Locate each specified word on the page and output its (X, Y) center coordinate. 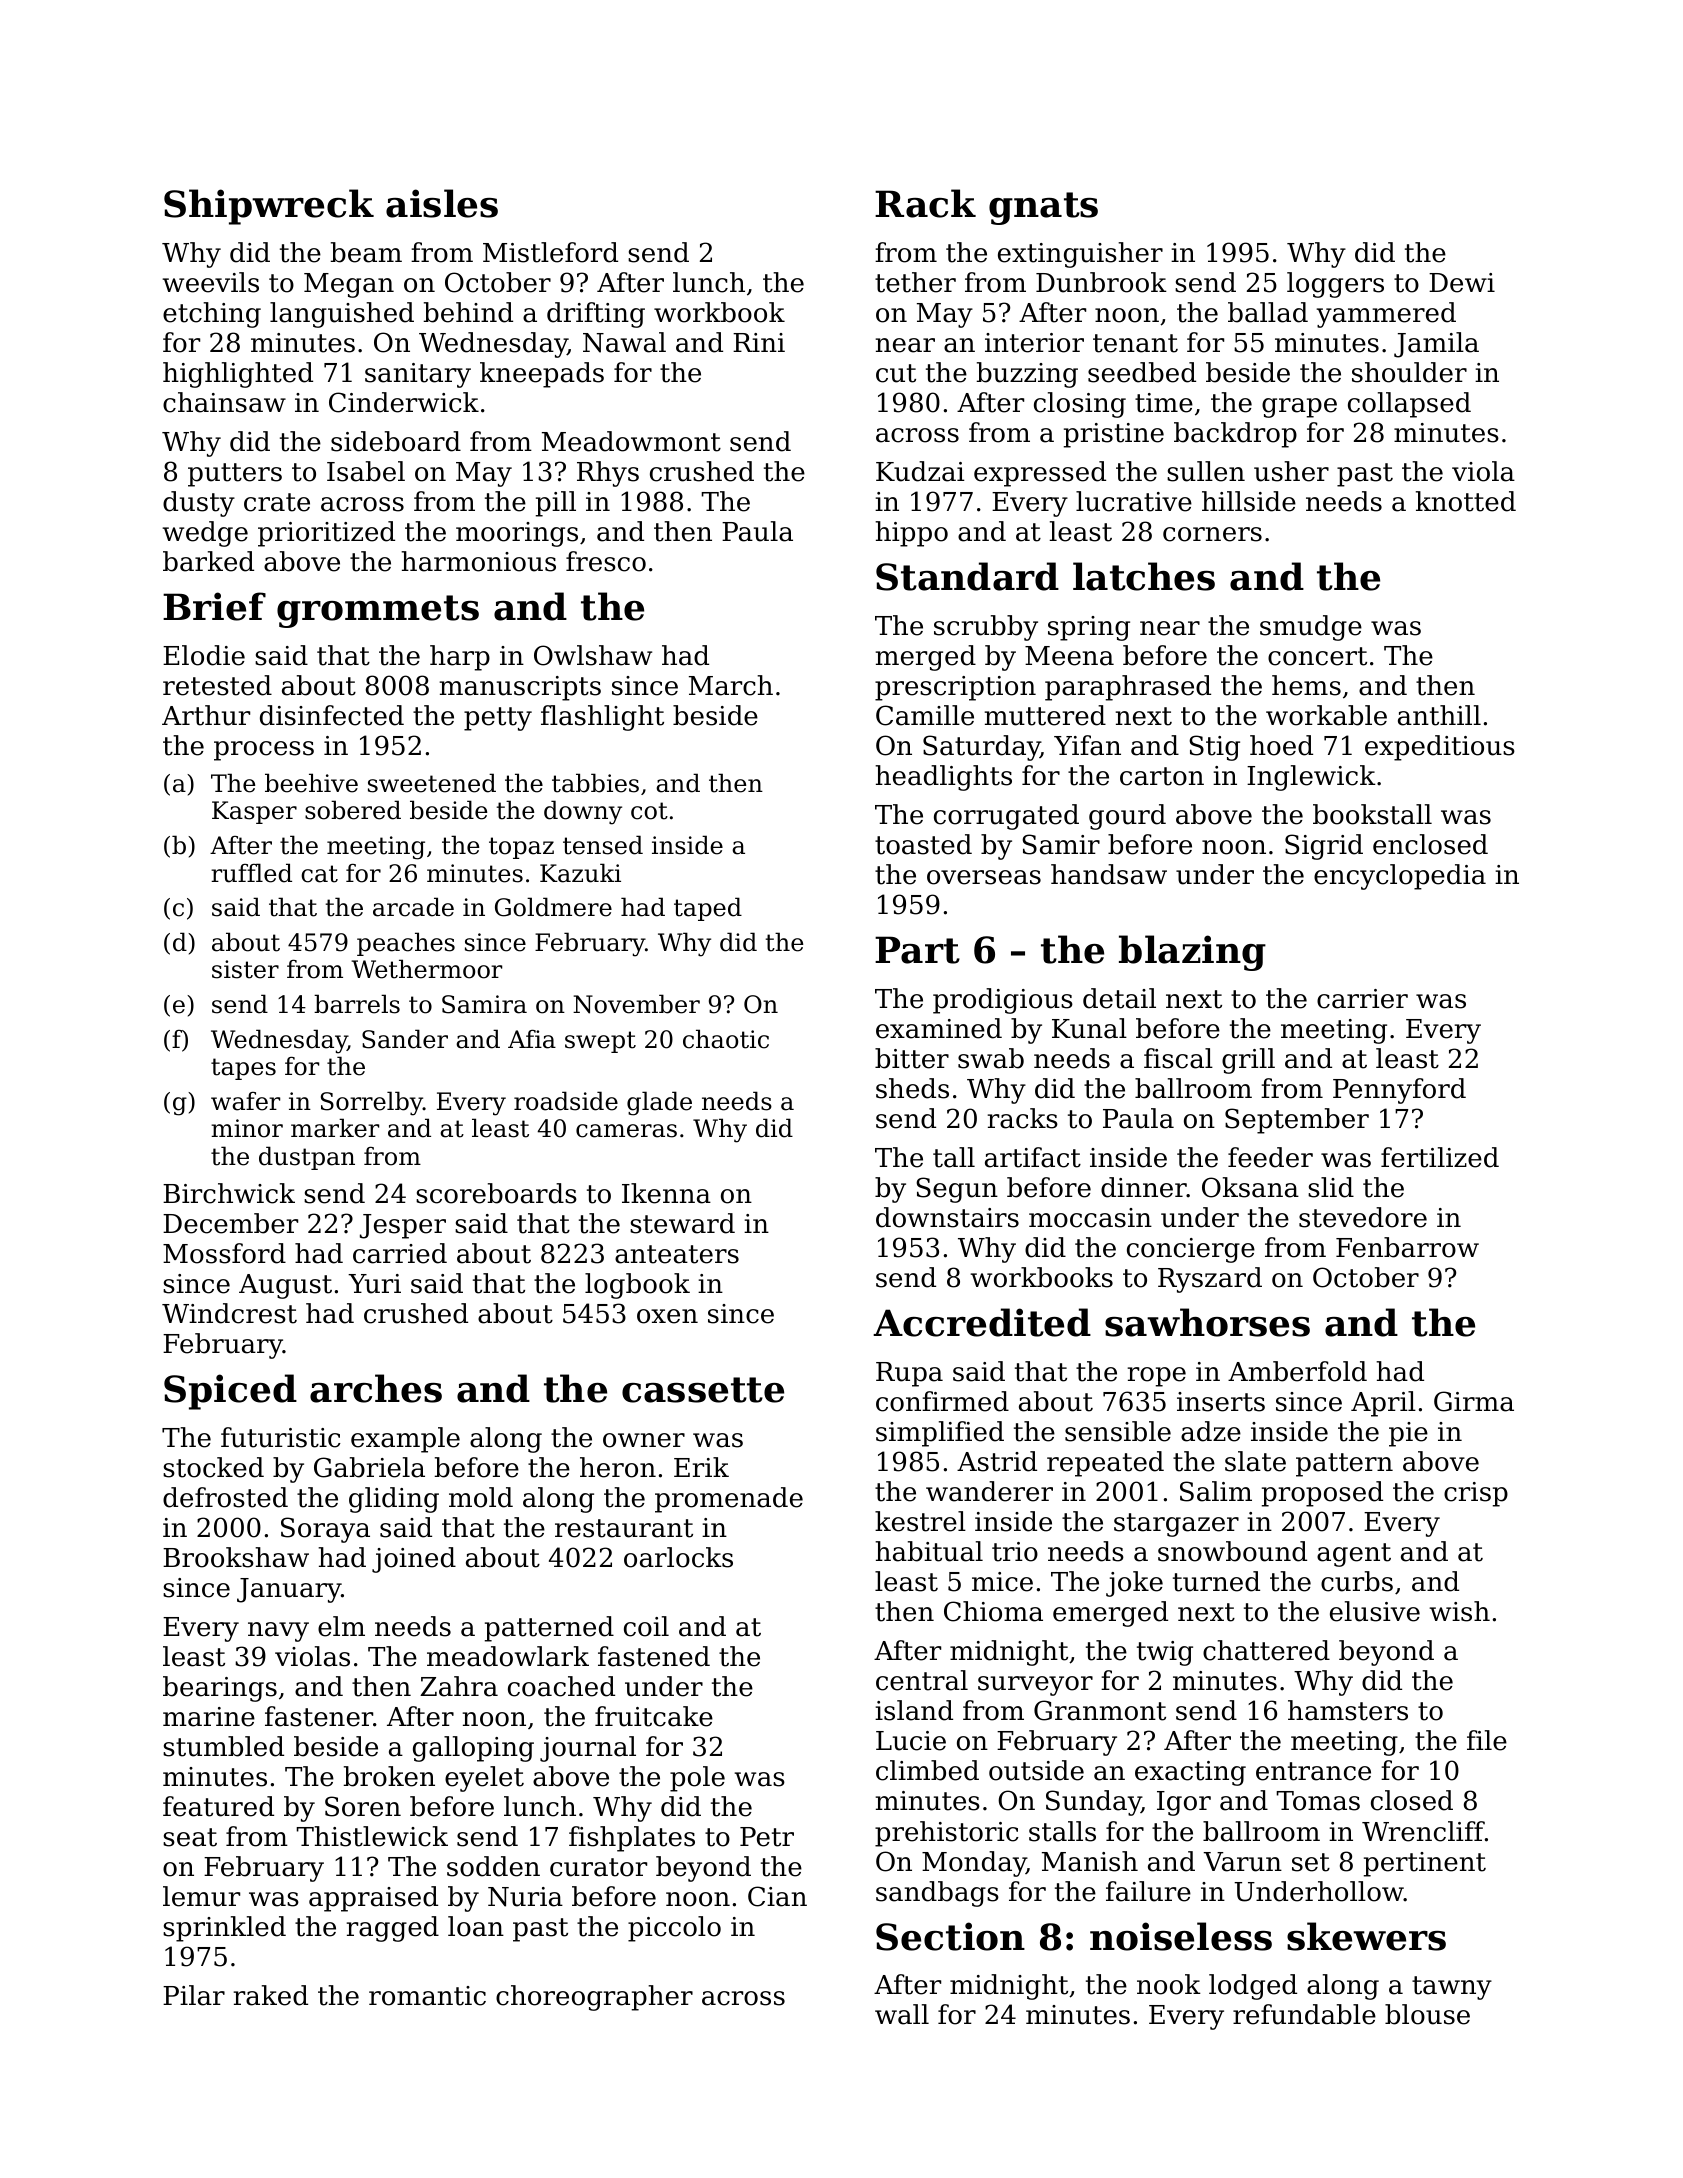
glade (659, 1103)
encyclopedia (1400, 877)
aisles (442, 203)
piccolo (674, 1929)
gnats (1043, 208)
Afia (532, 1039)
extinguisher (1080, 255)
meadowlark (508, 1656)
